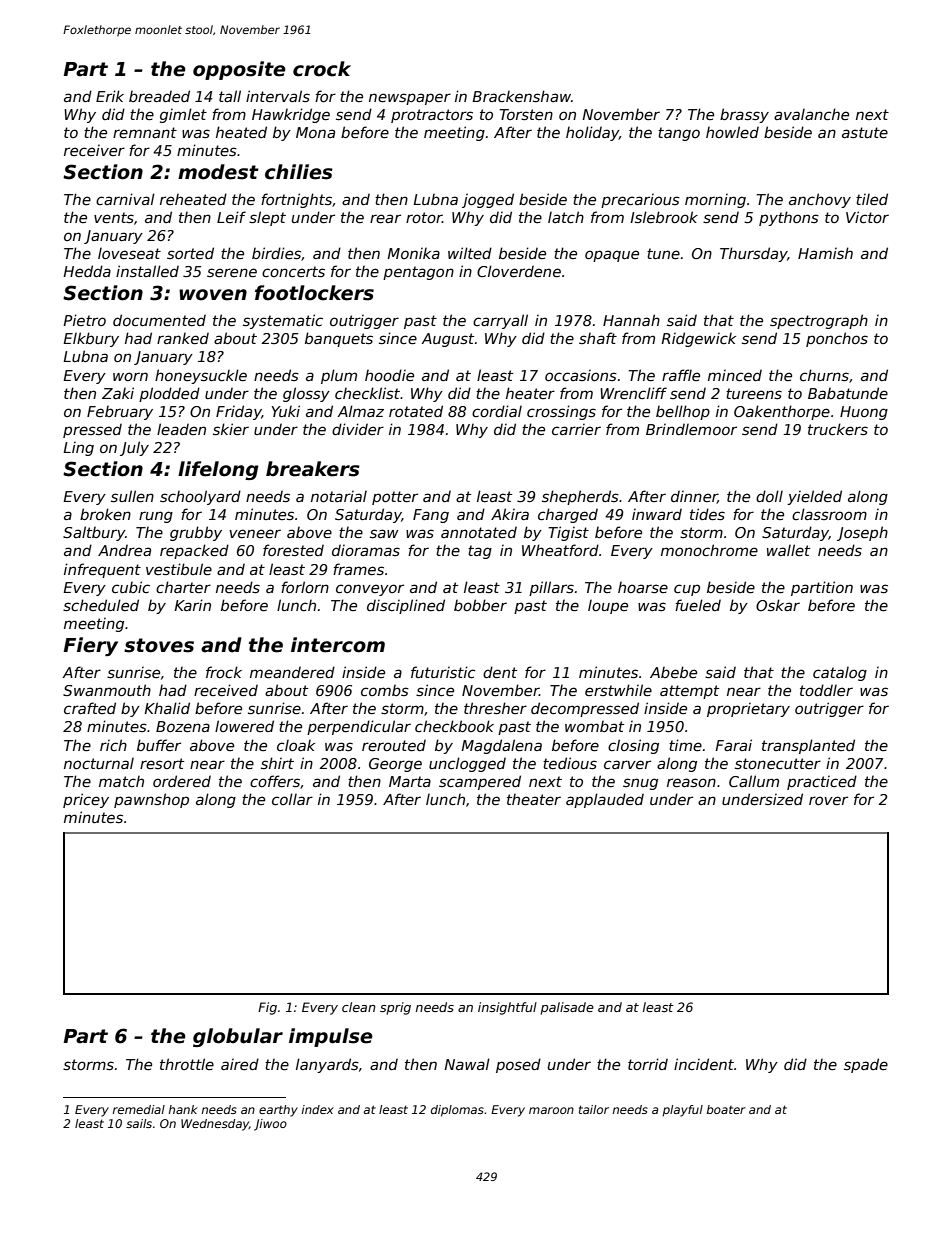  Describe the element at coordinates (432, 116) in the document. I see `protractors` at that location.
